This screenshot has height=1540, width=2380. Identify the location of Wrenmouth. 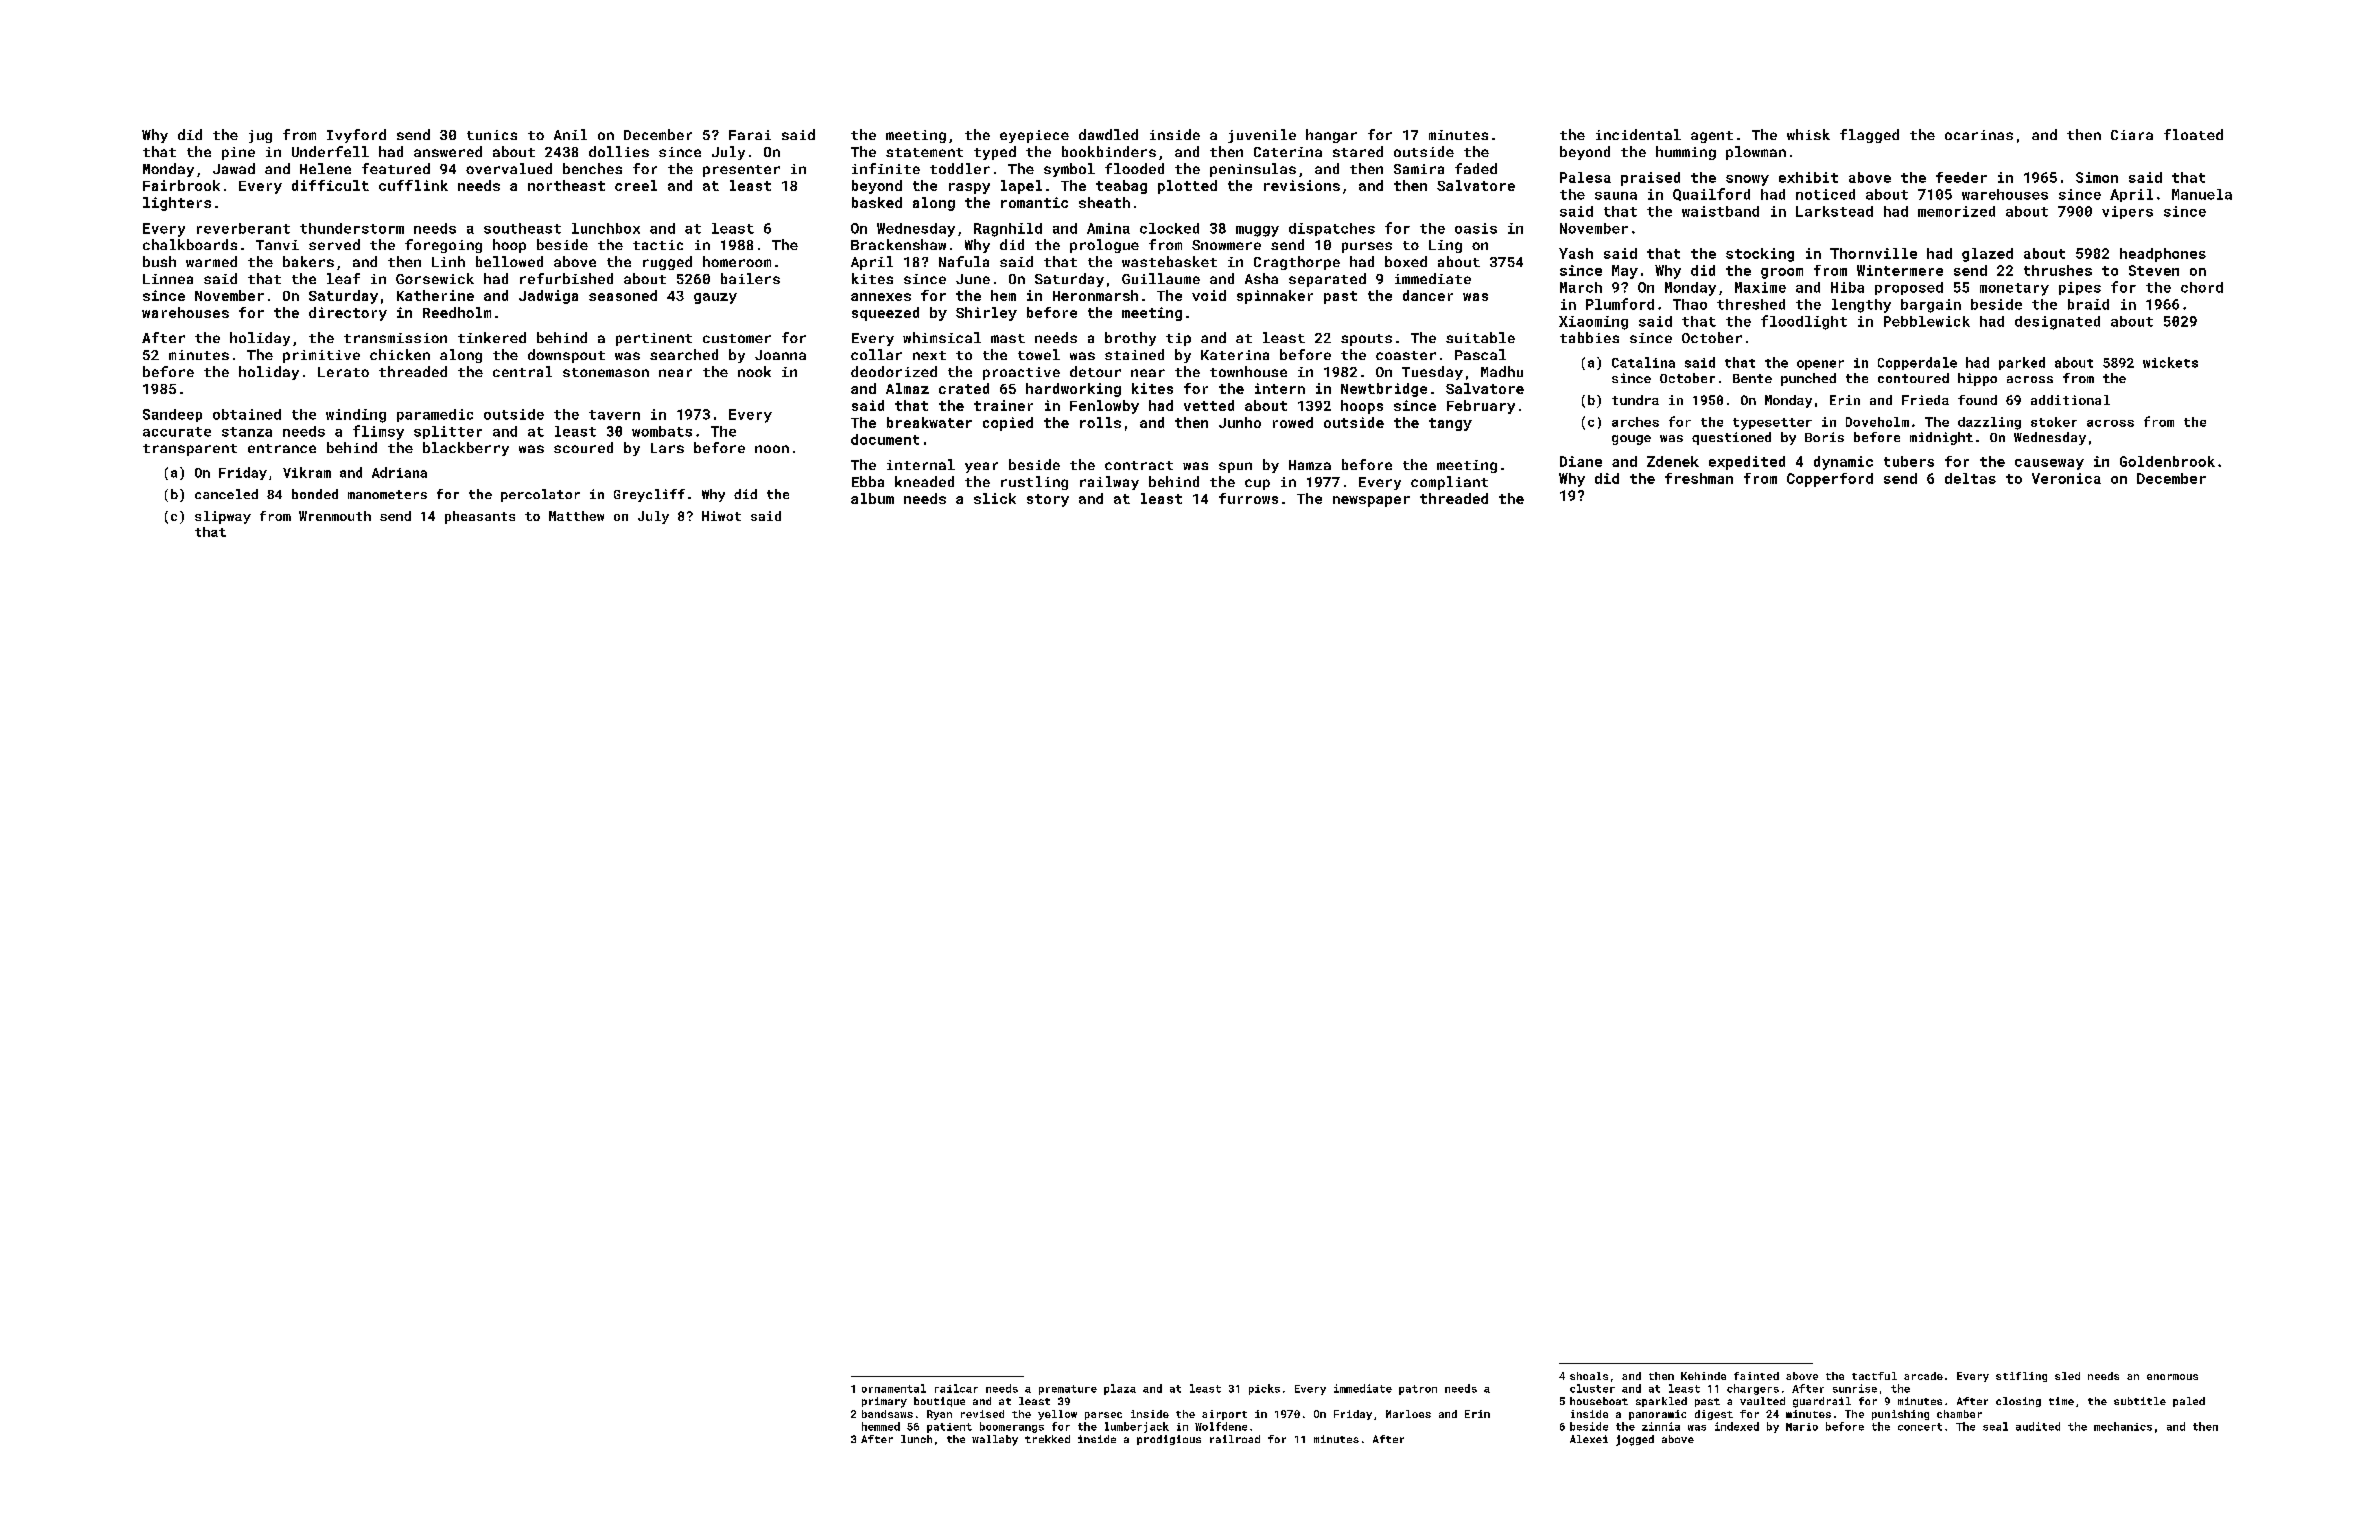
(335, 516).
